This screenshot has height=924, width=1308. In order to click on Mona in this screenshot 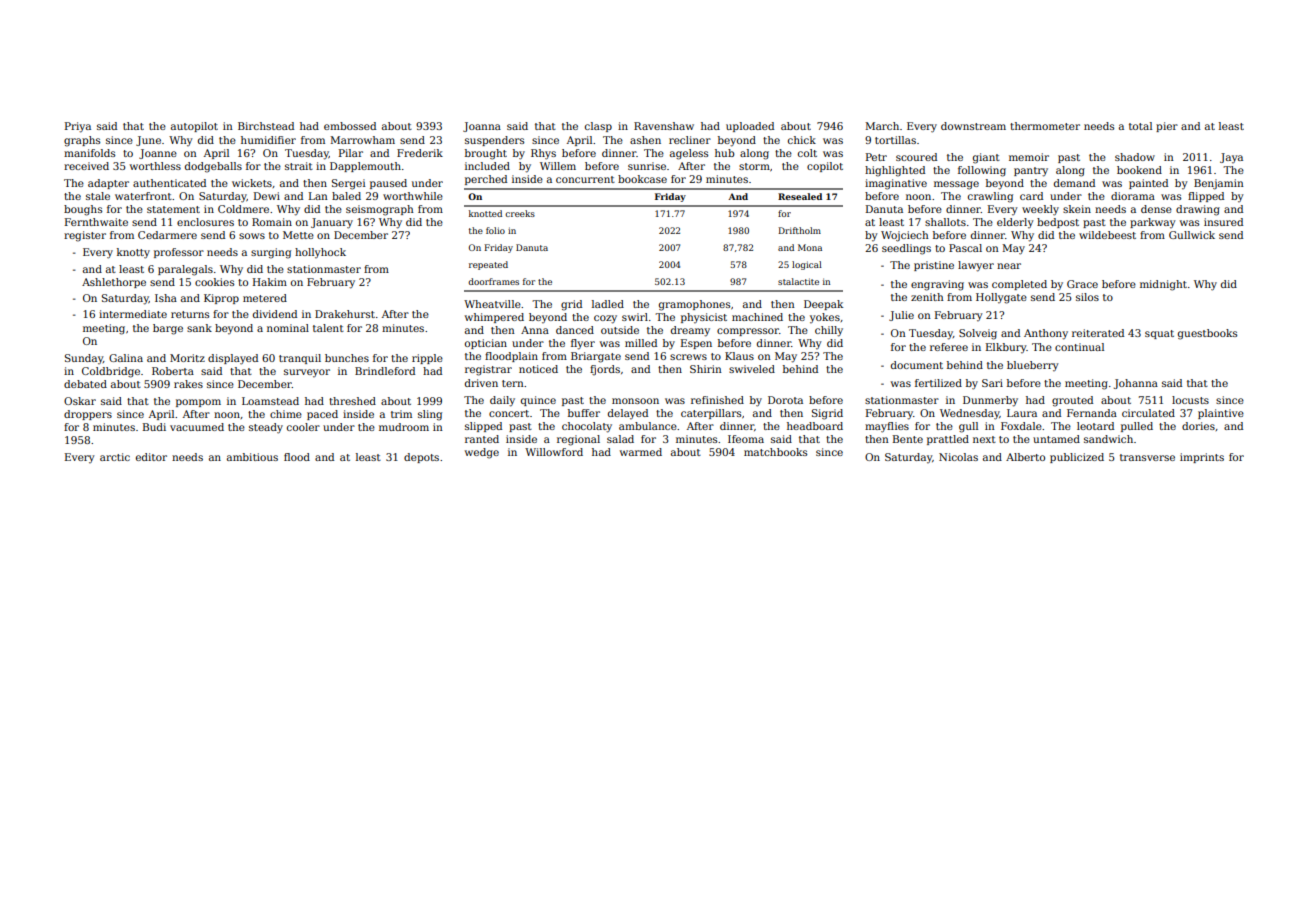, I will do `click(810, 247)`.
